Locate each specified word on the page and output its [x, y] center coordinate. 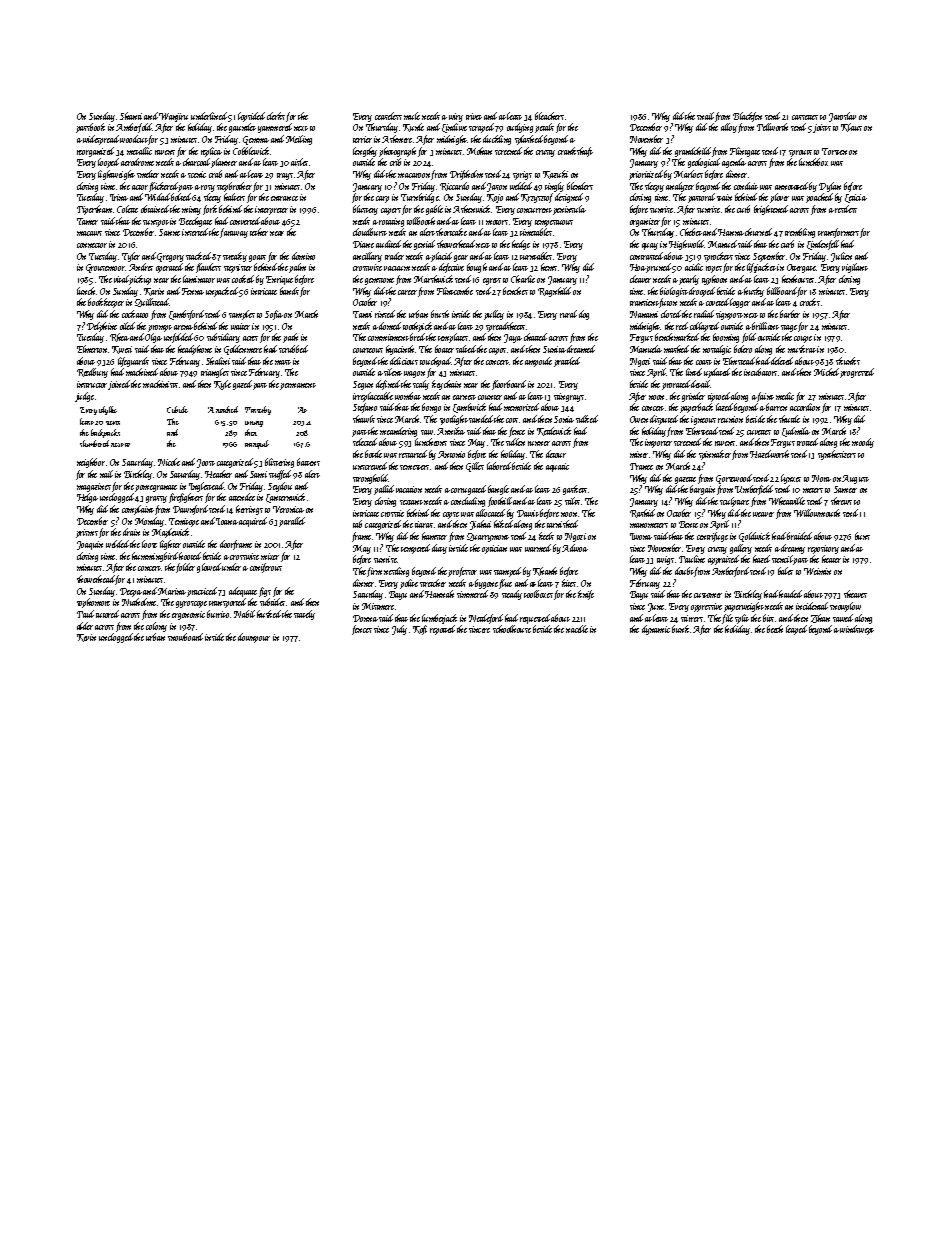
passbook [90, 128]
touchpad [435, 362]
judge [84, 397]
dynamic [656, 630]
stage [789, 328]
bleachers [549, 116]
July [399, 630]
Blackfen [747, 117]
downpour [254, 638]
